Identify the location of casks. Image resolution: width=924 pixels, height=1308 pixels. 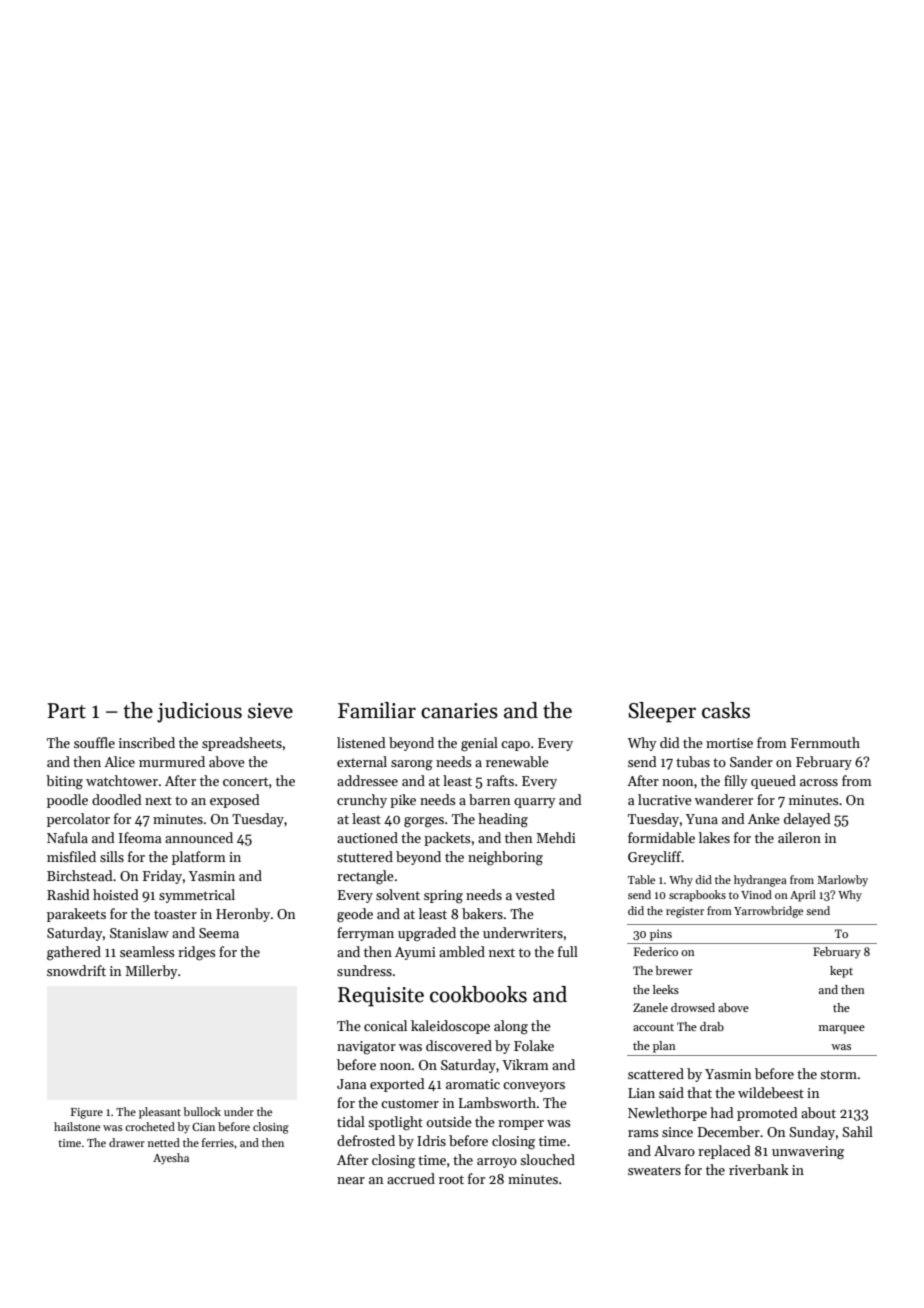
(726, 710).
